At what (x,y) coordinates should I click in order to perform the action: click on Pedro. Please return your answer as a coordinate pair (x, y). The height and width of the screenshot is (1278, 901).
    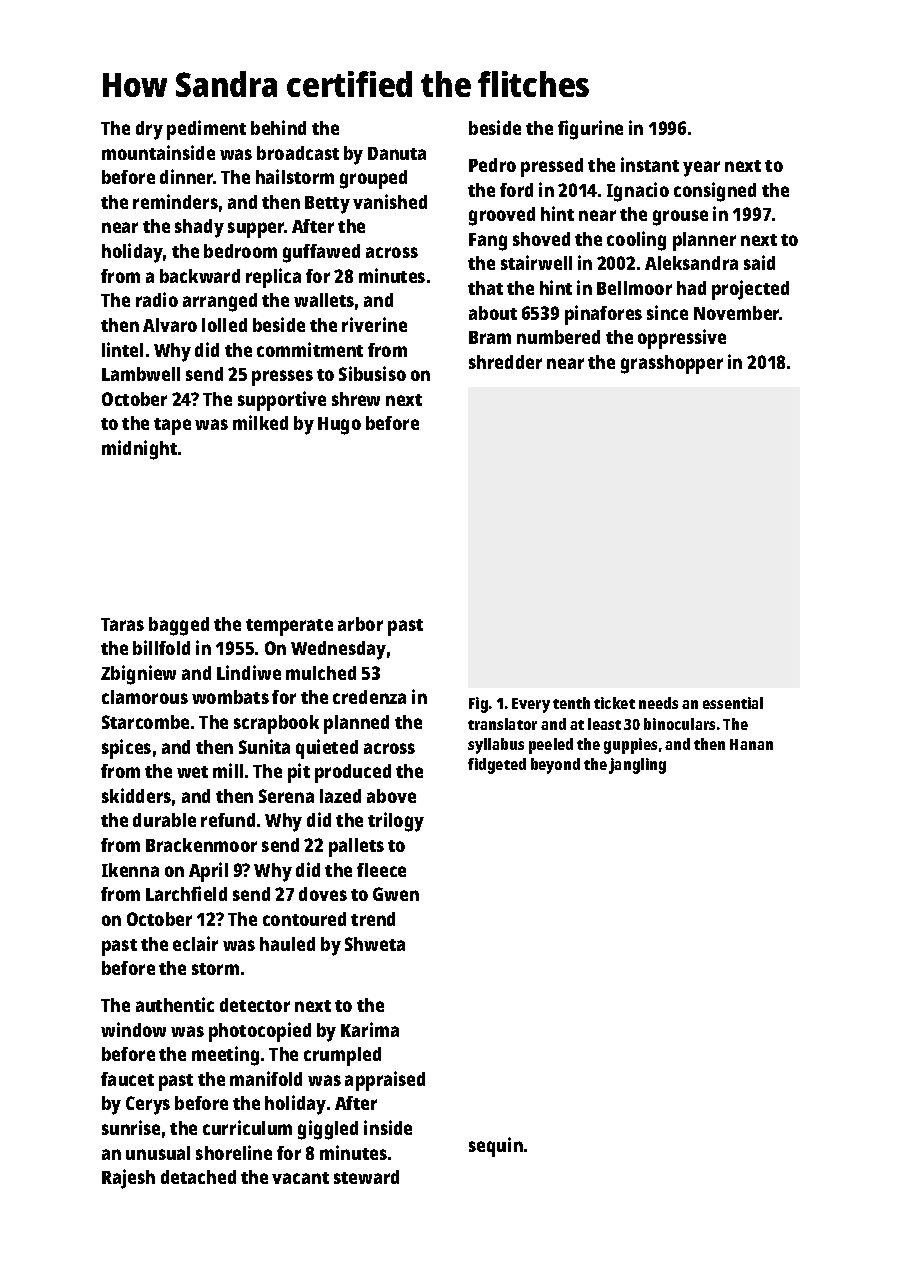
    Looking at the image, I should click on (492, 165).
